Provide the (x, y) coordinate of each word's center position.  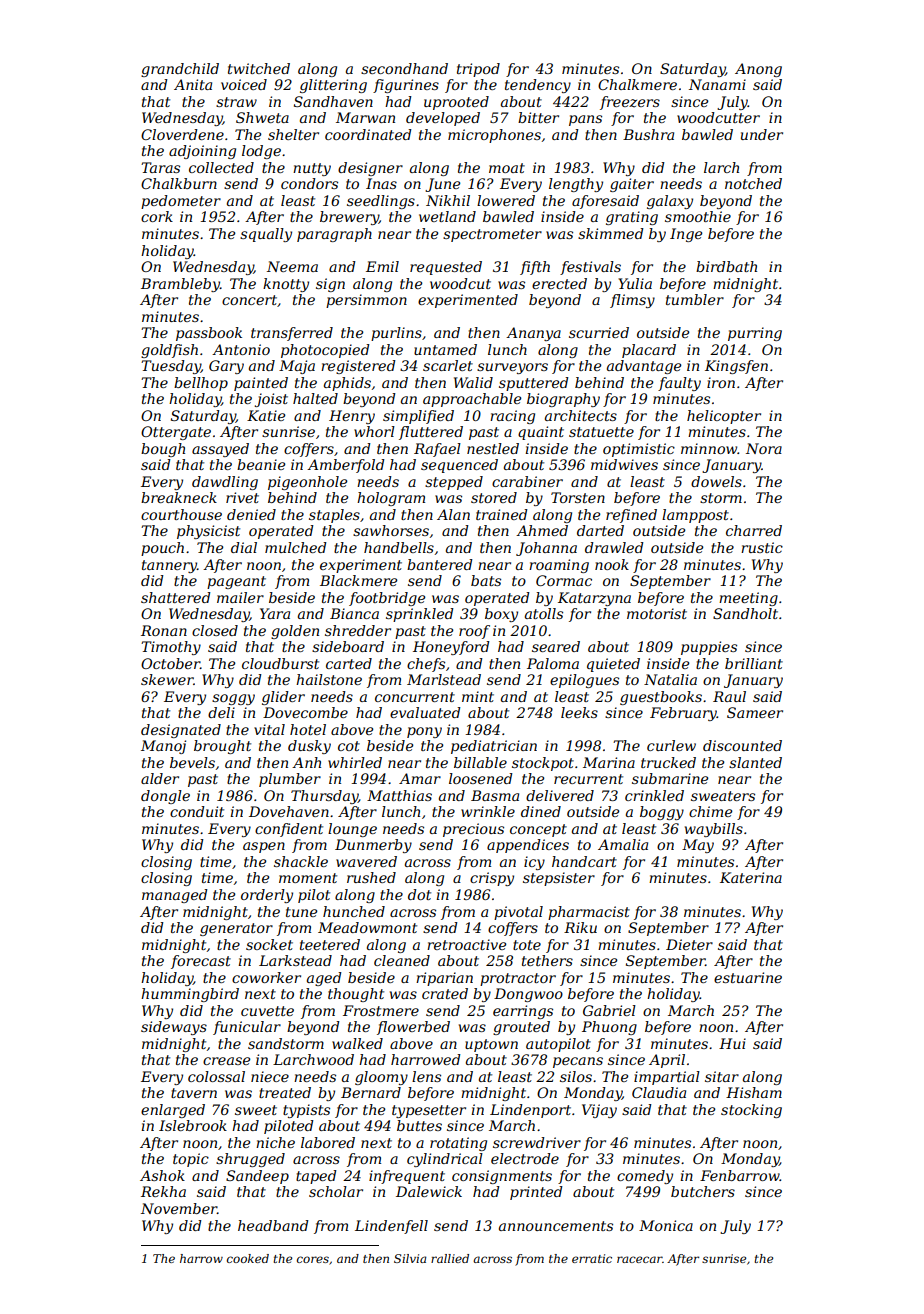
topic (191, 1160)
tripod (478, 70)
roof (474, 632)
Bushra (648, 134)
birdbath (726, 266)
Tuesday (171, 367)
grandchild (180, 70)
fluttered (431, 433)
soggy (233, 699)
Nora (764, 448)
